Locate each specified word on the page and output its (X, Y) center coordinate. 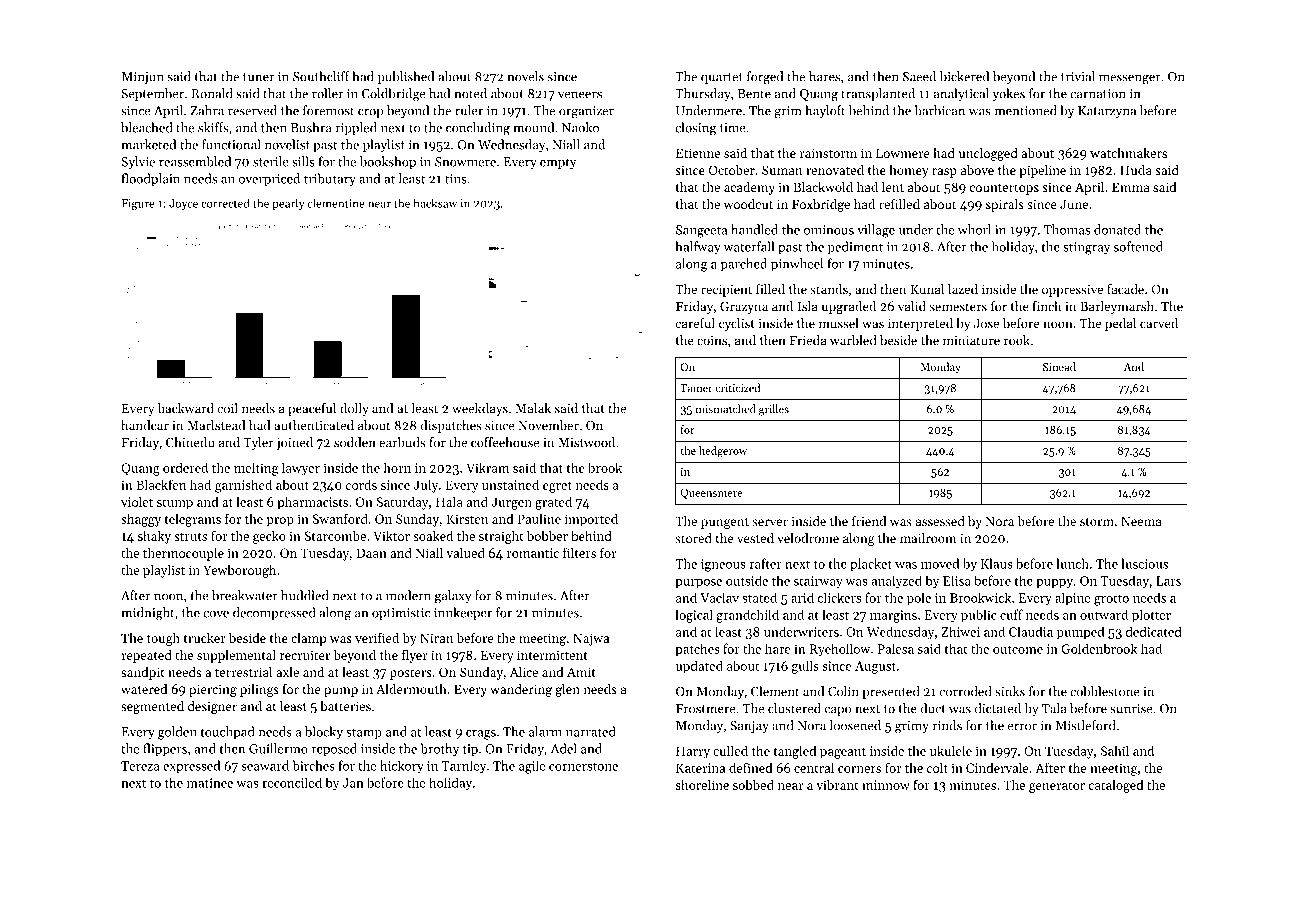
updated (699, 667)
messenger (1130, 80)
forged (765, 78)
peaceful (312, 409)
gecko (269, 537)
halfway (698, 248)
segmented (152, 707)
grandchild (747, 616)
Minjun (143, 78)
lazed (963, 289)
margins (893, 616)
